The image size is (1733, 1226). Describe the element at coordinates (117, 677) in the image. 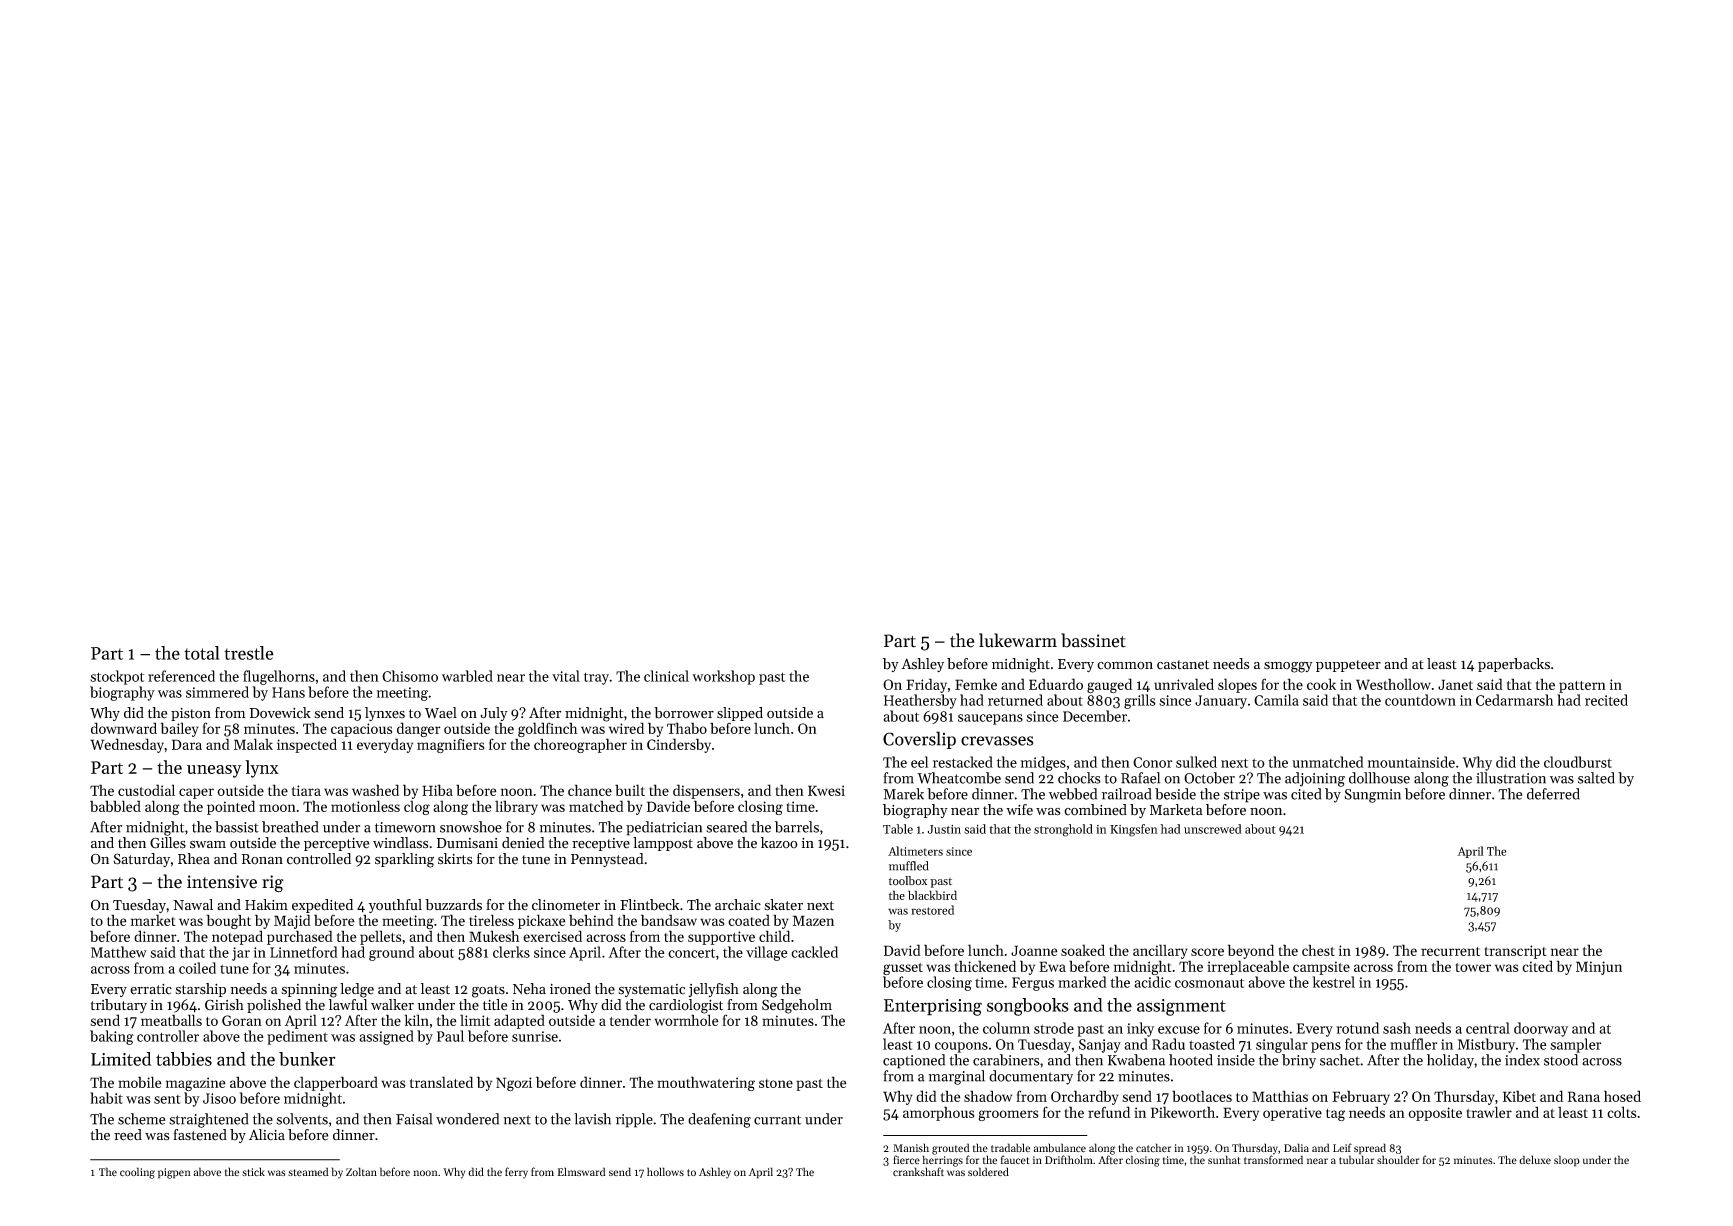

I see `stockpot` at that location.
